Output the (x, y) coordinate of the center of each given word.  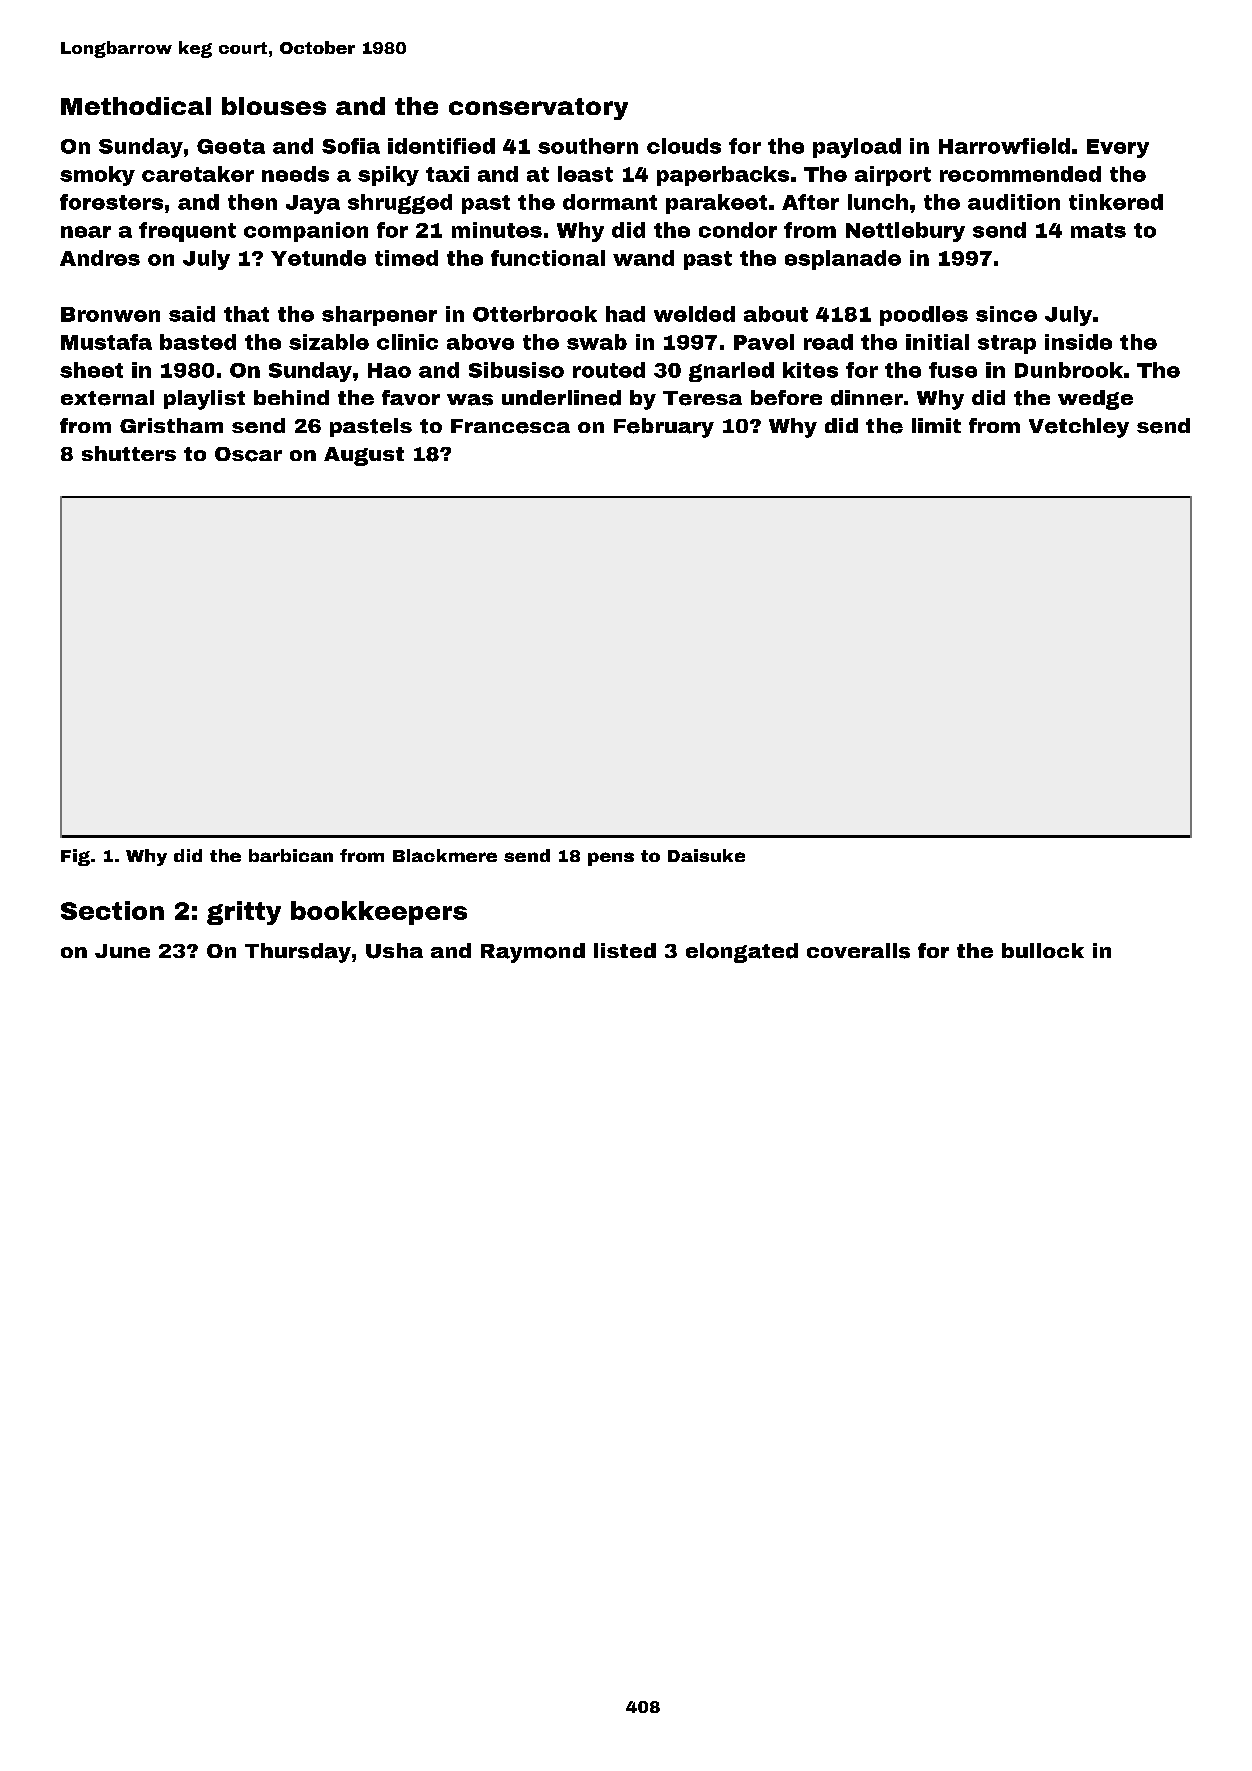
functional (548, 258)
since (1006, 314)
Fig (75, 857)
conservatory (538, 109)
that (246, 314)
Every (1118, 148)
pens (611, 859)
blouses (274, 106)
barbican (291, 855)
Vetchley (1079, 428)
